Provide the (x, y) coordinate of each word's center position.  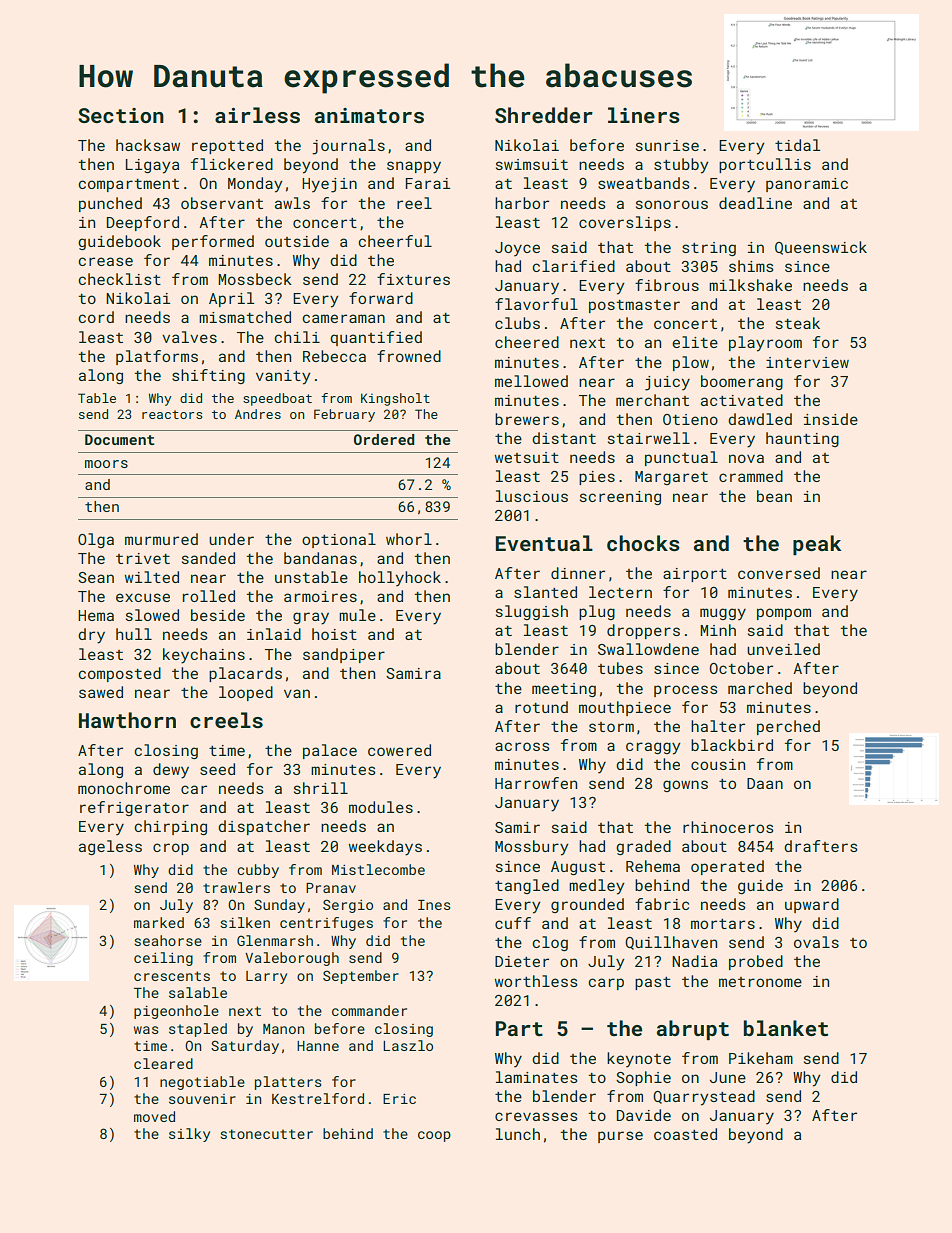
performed (213, 242)
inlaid (274, 634)
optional (339, 540)
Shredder (544, 115)
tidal (797, 145)
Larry (266, 977)
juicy (667, 383)
